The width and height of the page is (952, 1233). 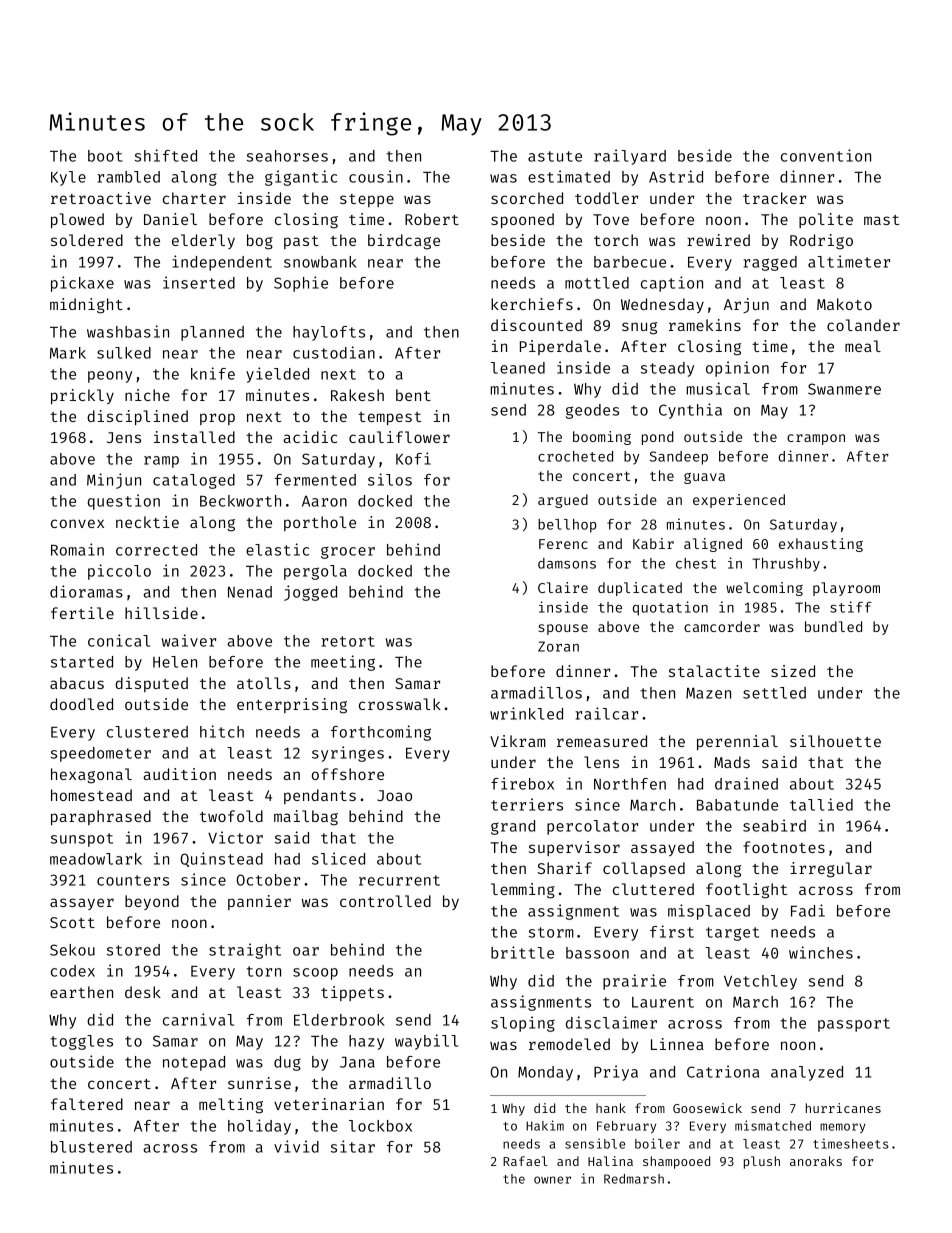 I want to click on Thrushby, so click(x=786, y=565).
